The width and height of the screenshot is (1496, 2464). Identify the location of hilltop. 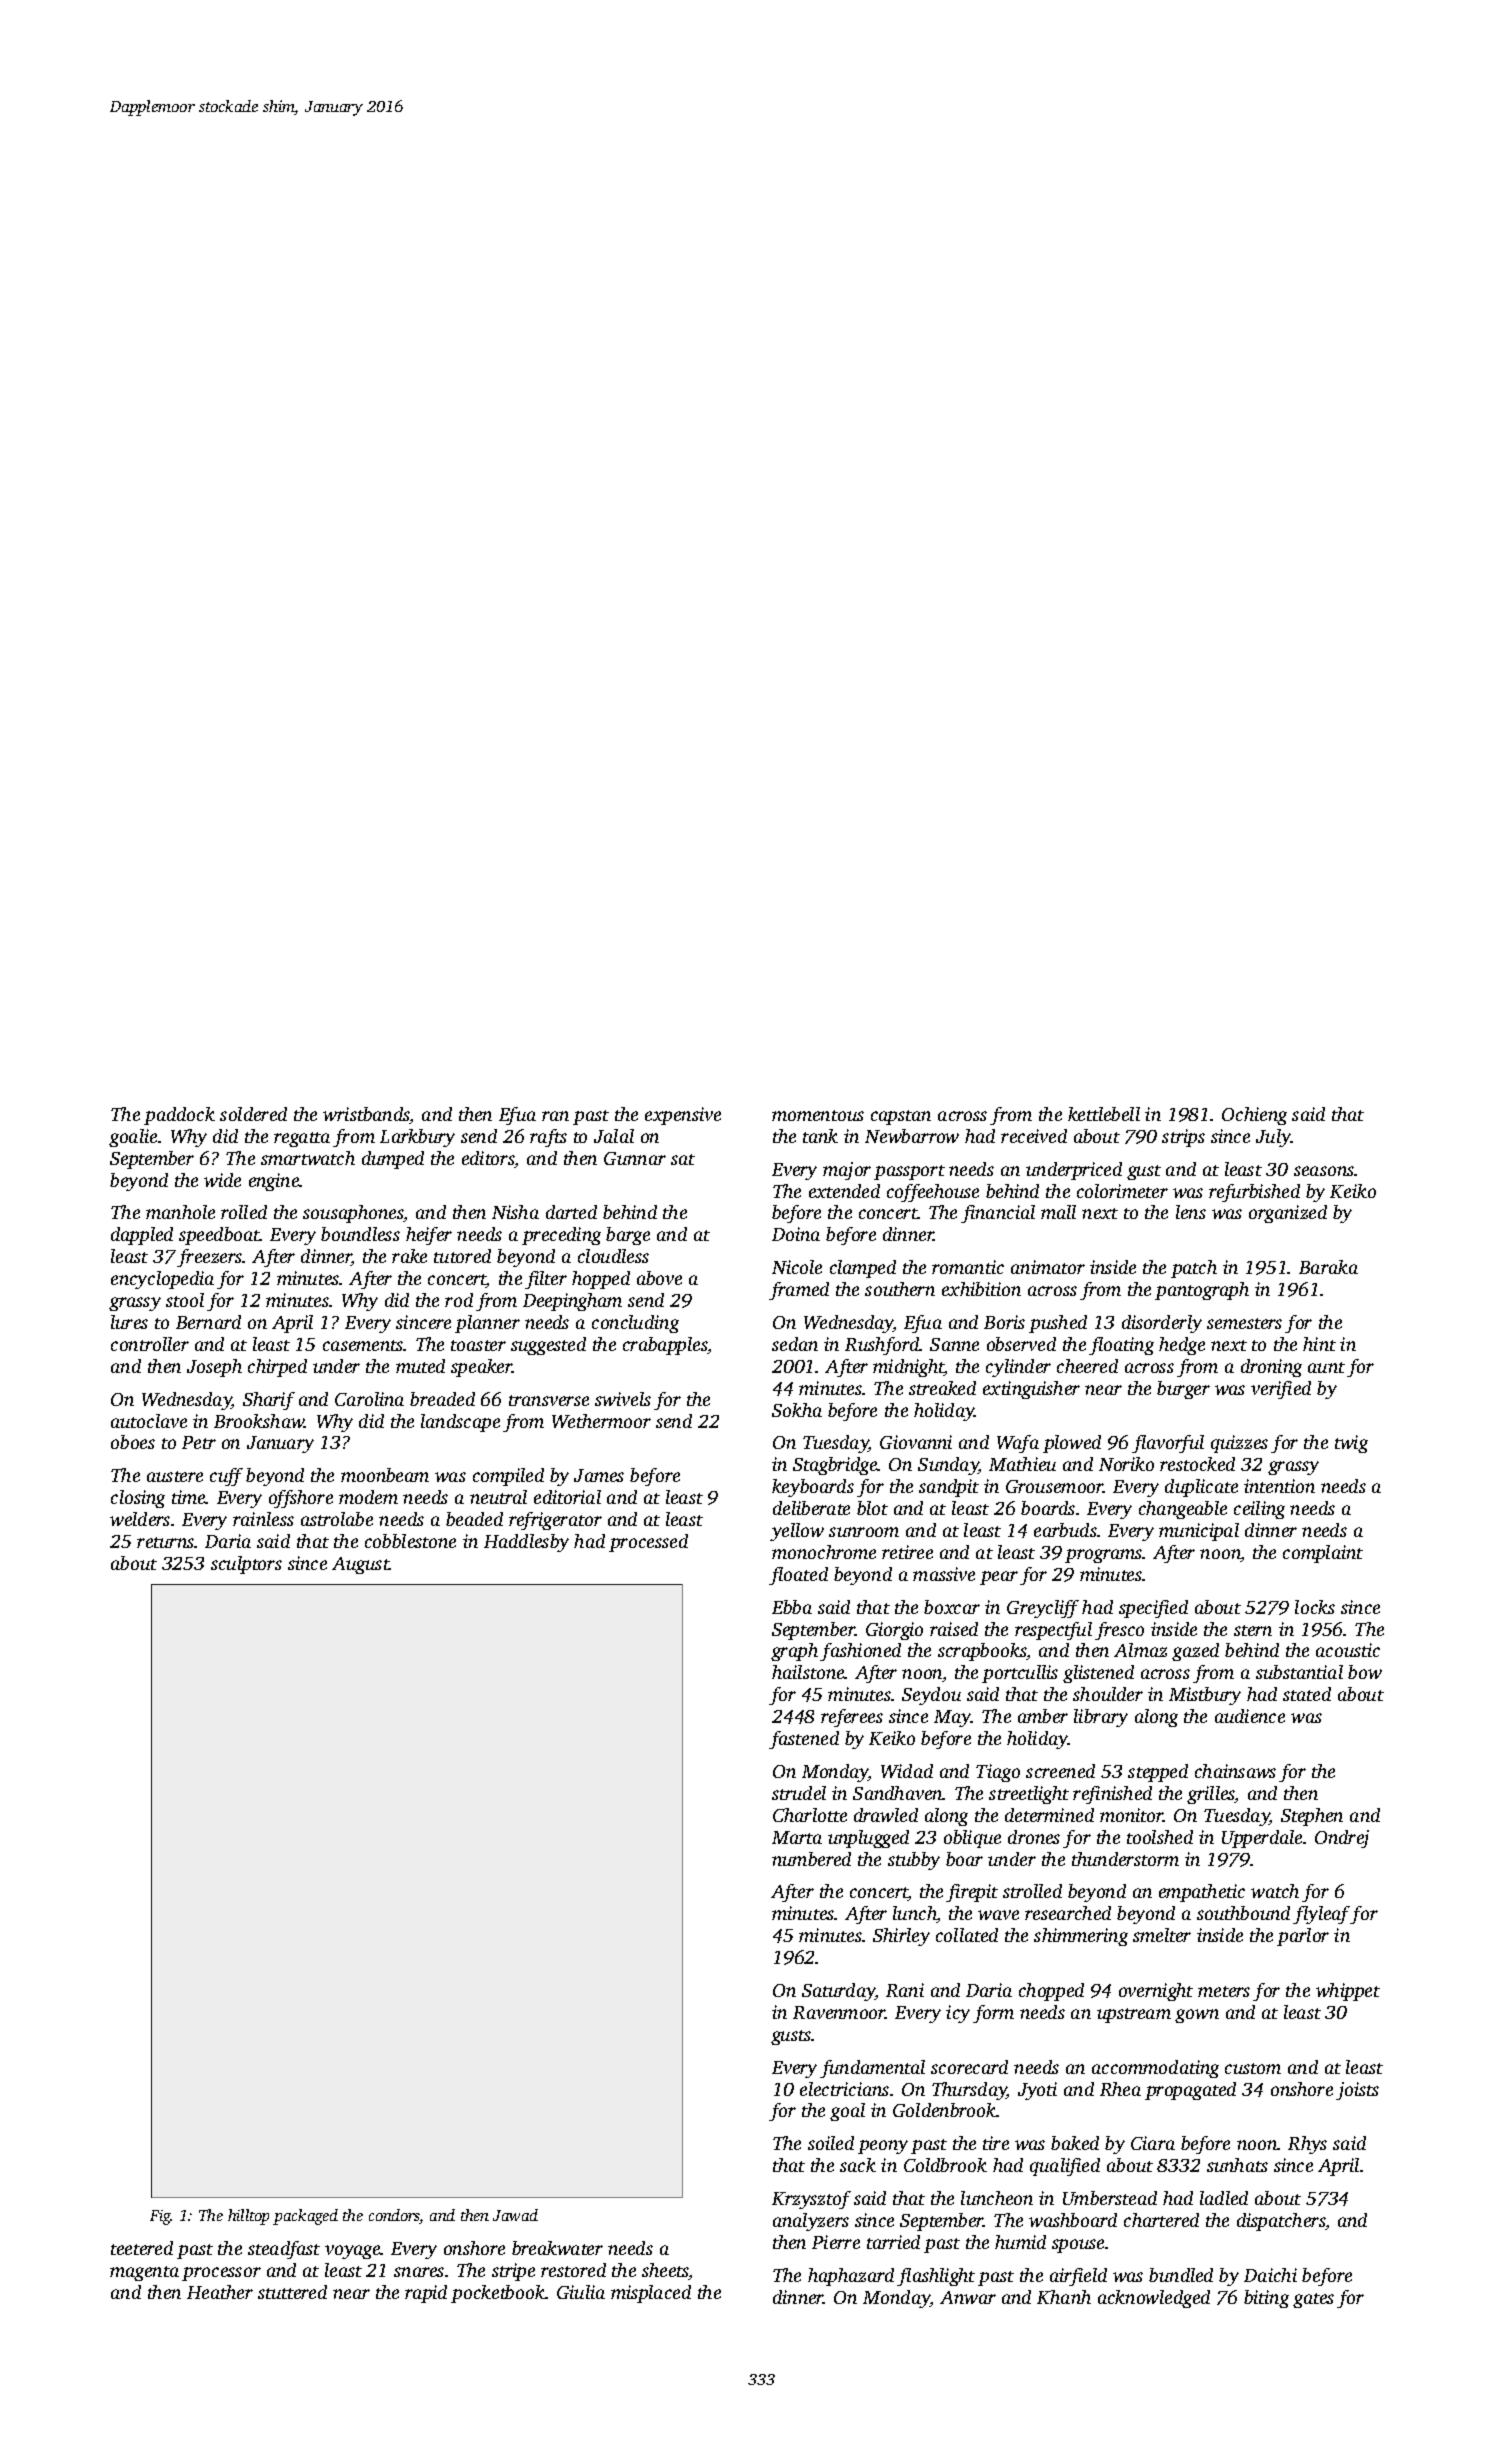
(248, 2217).
